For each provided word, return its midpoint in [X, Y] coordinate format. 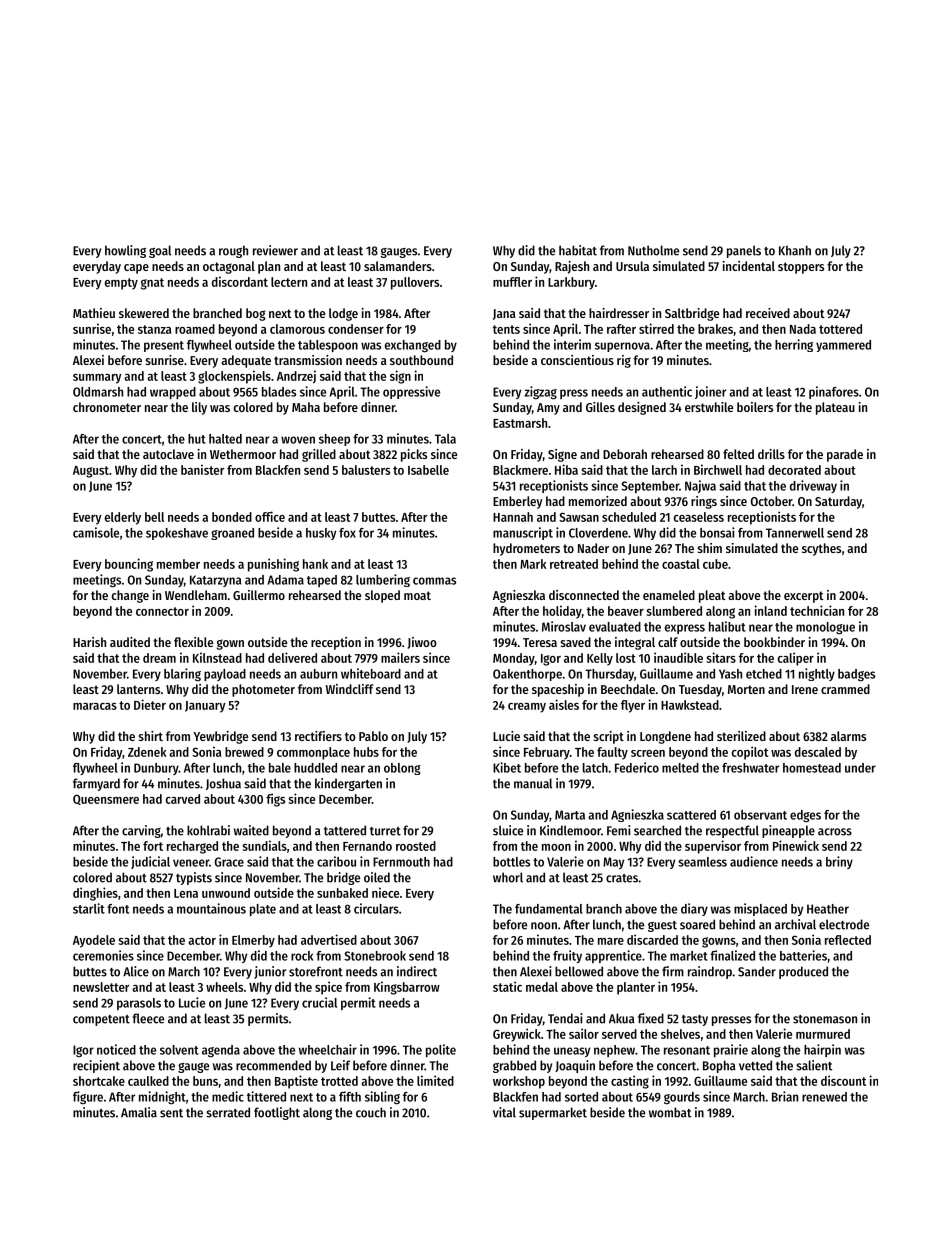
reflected [848, 940]
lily [199, 408]
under [860, 768]
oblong [402, 769]
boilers [755, 407]
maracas [95, 706]
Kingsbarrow [407, 988]
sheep [334, 440]
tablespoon [328, 346]
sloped [382, 596]
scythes [821, 549]
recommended [273, 1065]
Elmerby [253, 941]
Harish [89, 642]
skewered [144, 313]
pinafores [834, 392]
